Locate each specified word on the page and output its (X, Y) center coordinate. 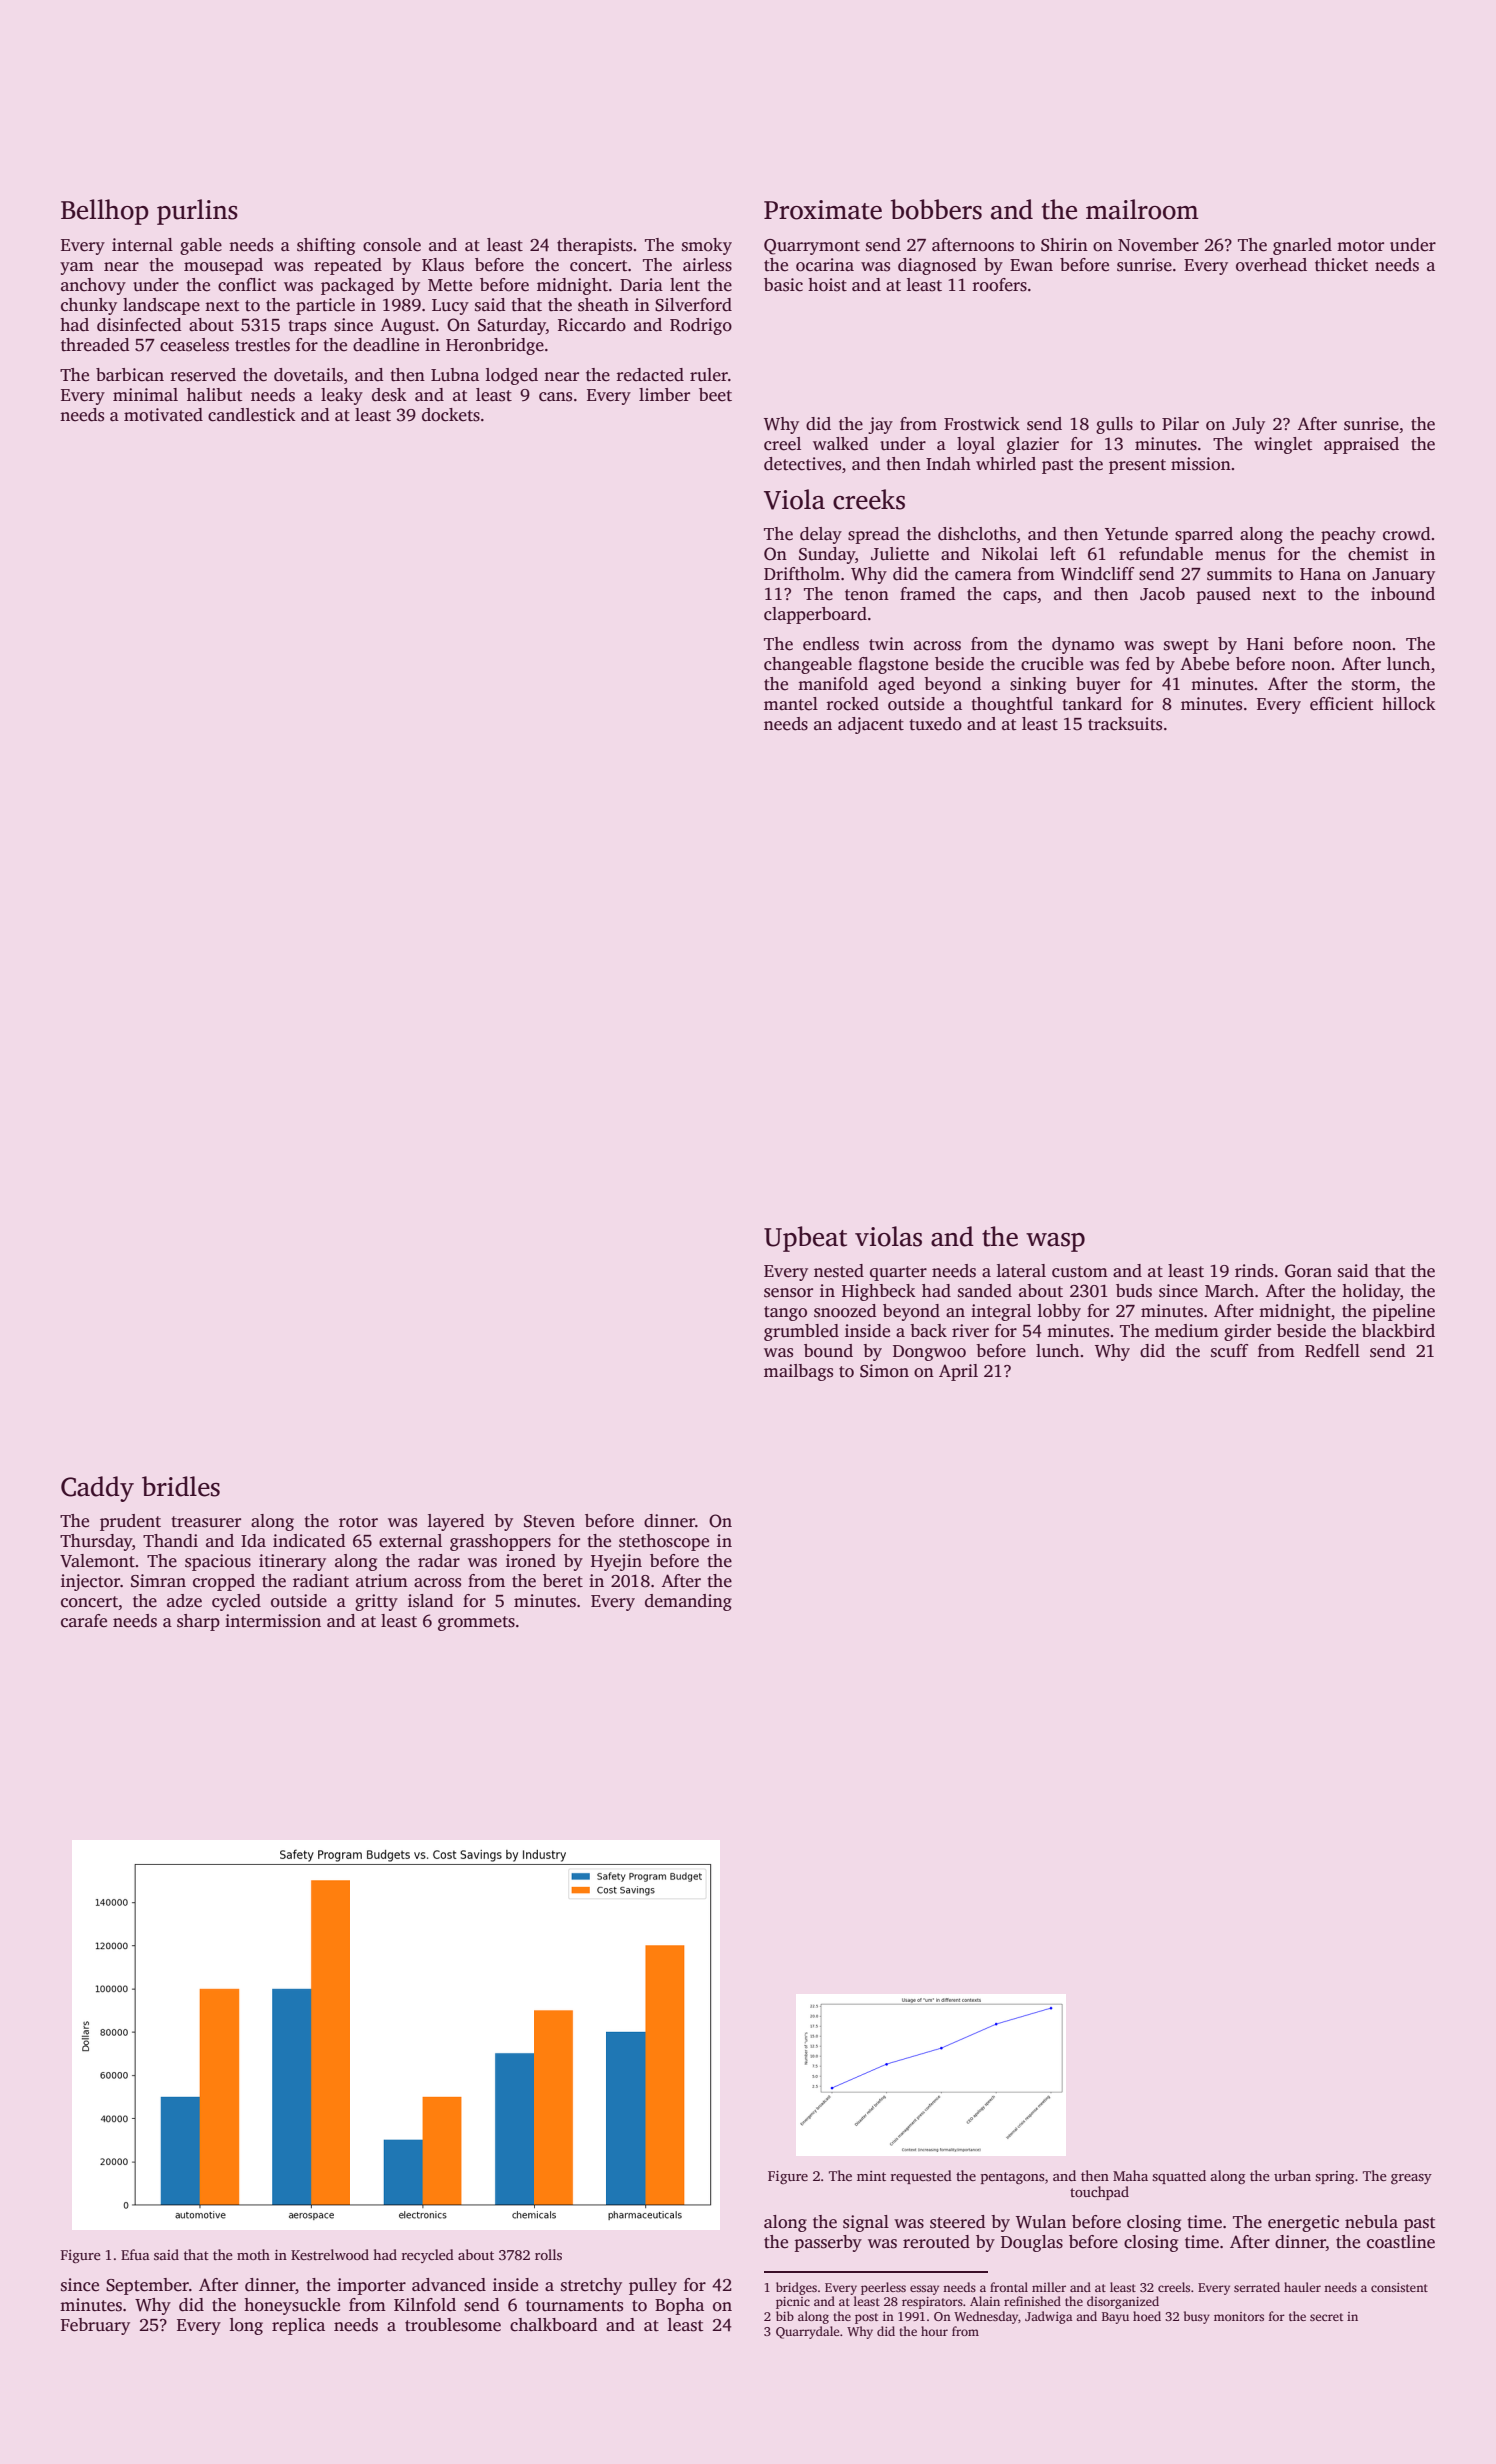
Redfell (1332, 1351)
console (392, 245)
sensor (788, 1293)
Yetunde (1136, 534)
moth (253, 2254)
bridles (181, 1486)
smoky (707, 246)
